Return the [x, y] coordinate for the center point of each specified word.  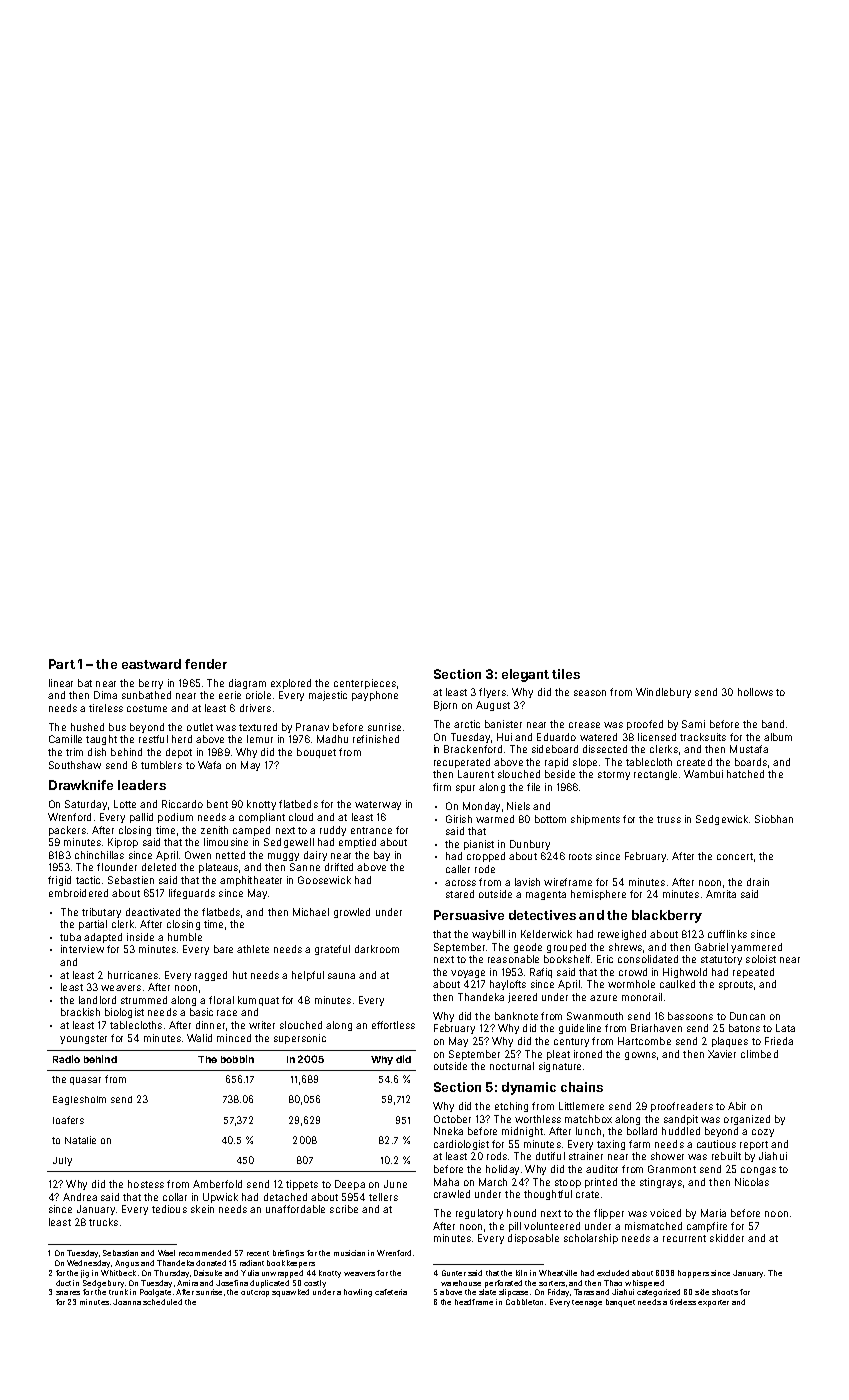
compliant [262, 818]
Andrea [80, 1197]
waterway [378, 805]
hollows [755, 692]
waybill [488, 935]
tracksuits [703, 737]
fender [206, 664]
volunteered [552, 1226]
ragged [211, 976]
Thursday [171, 1274]
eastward [151, 664]
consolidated [648, 959]
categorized [658, 1293]
